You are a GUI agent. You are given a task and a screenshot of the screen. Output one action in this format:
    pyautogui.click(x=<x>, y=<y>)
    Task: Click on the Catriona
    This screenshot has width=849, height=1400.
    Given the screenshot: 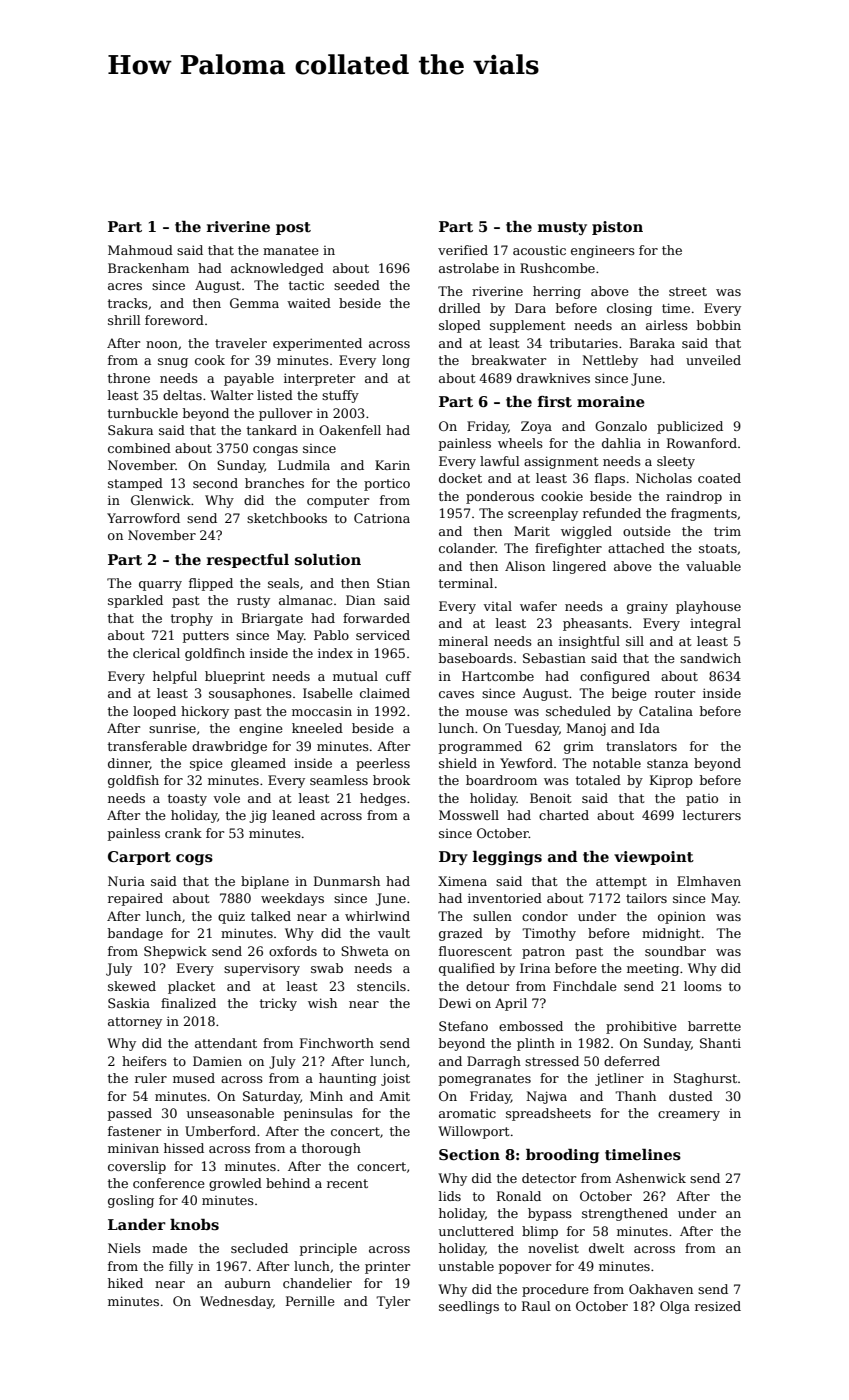 What is the action you would take?
    pyautogui.click(x=382, y=518)
